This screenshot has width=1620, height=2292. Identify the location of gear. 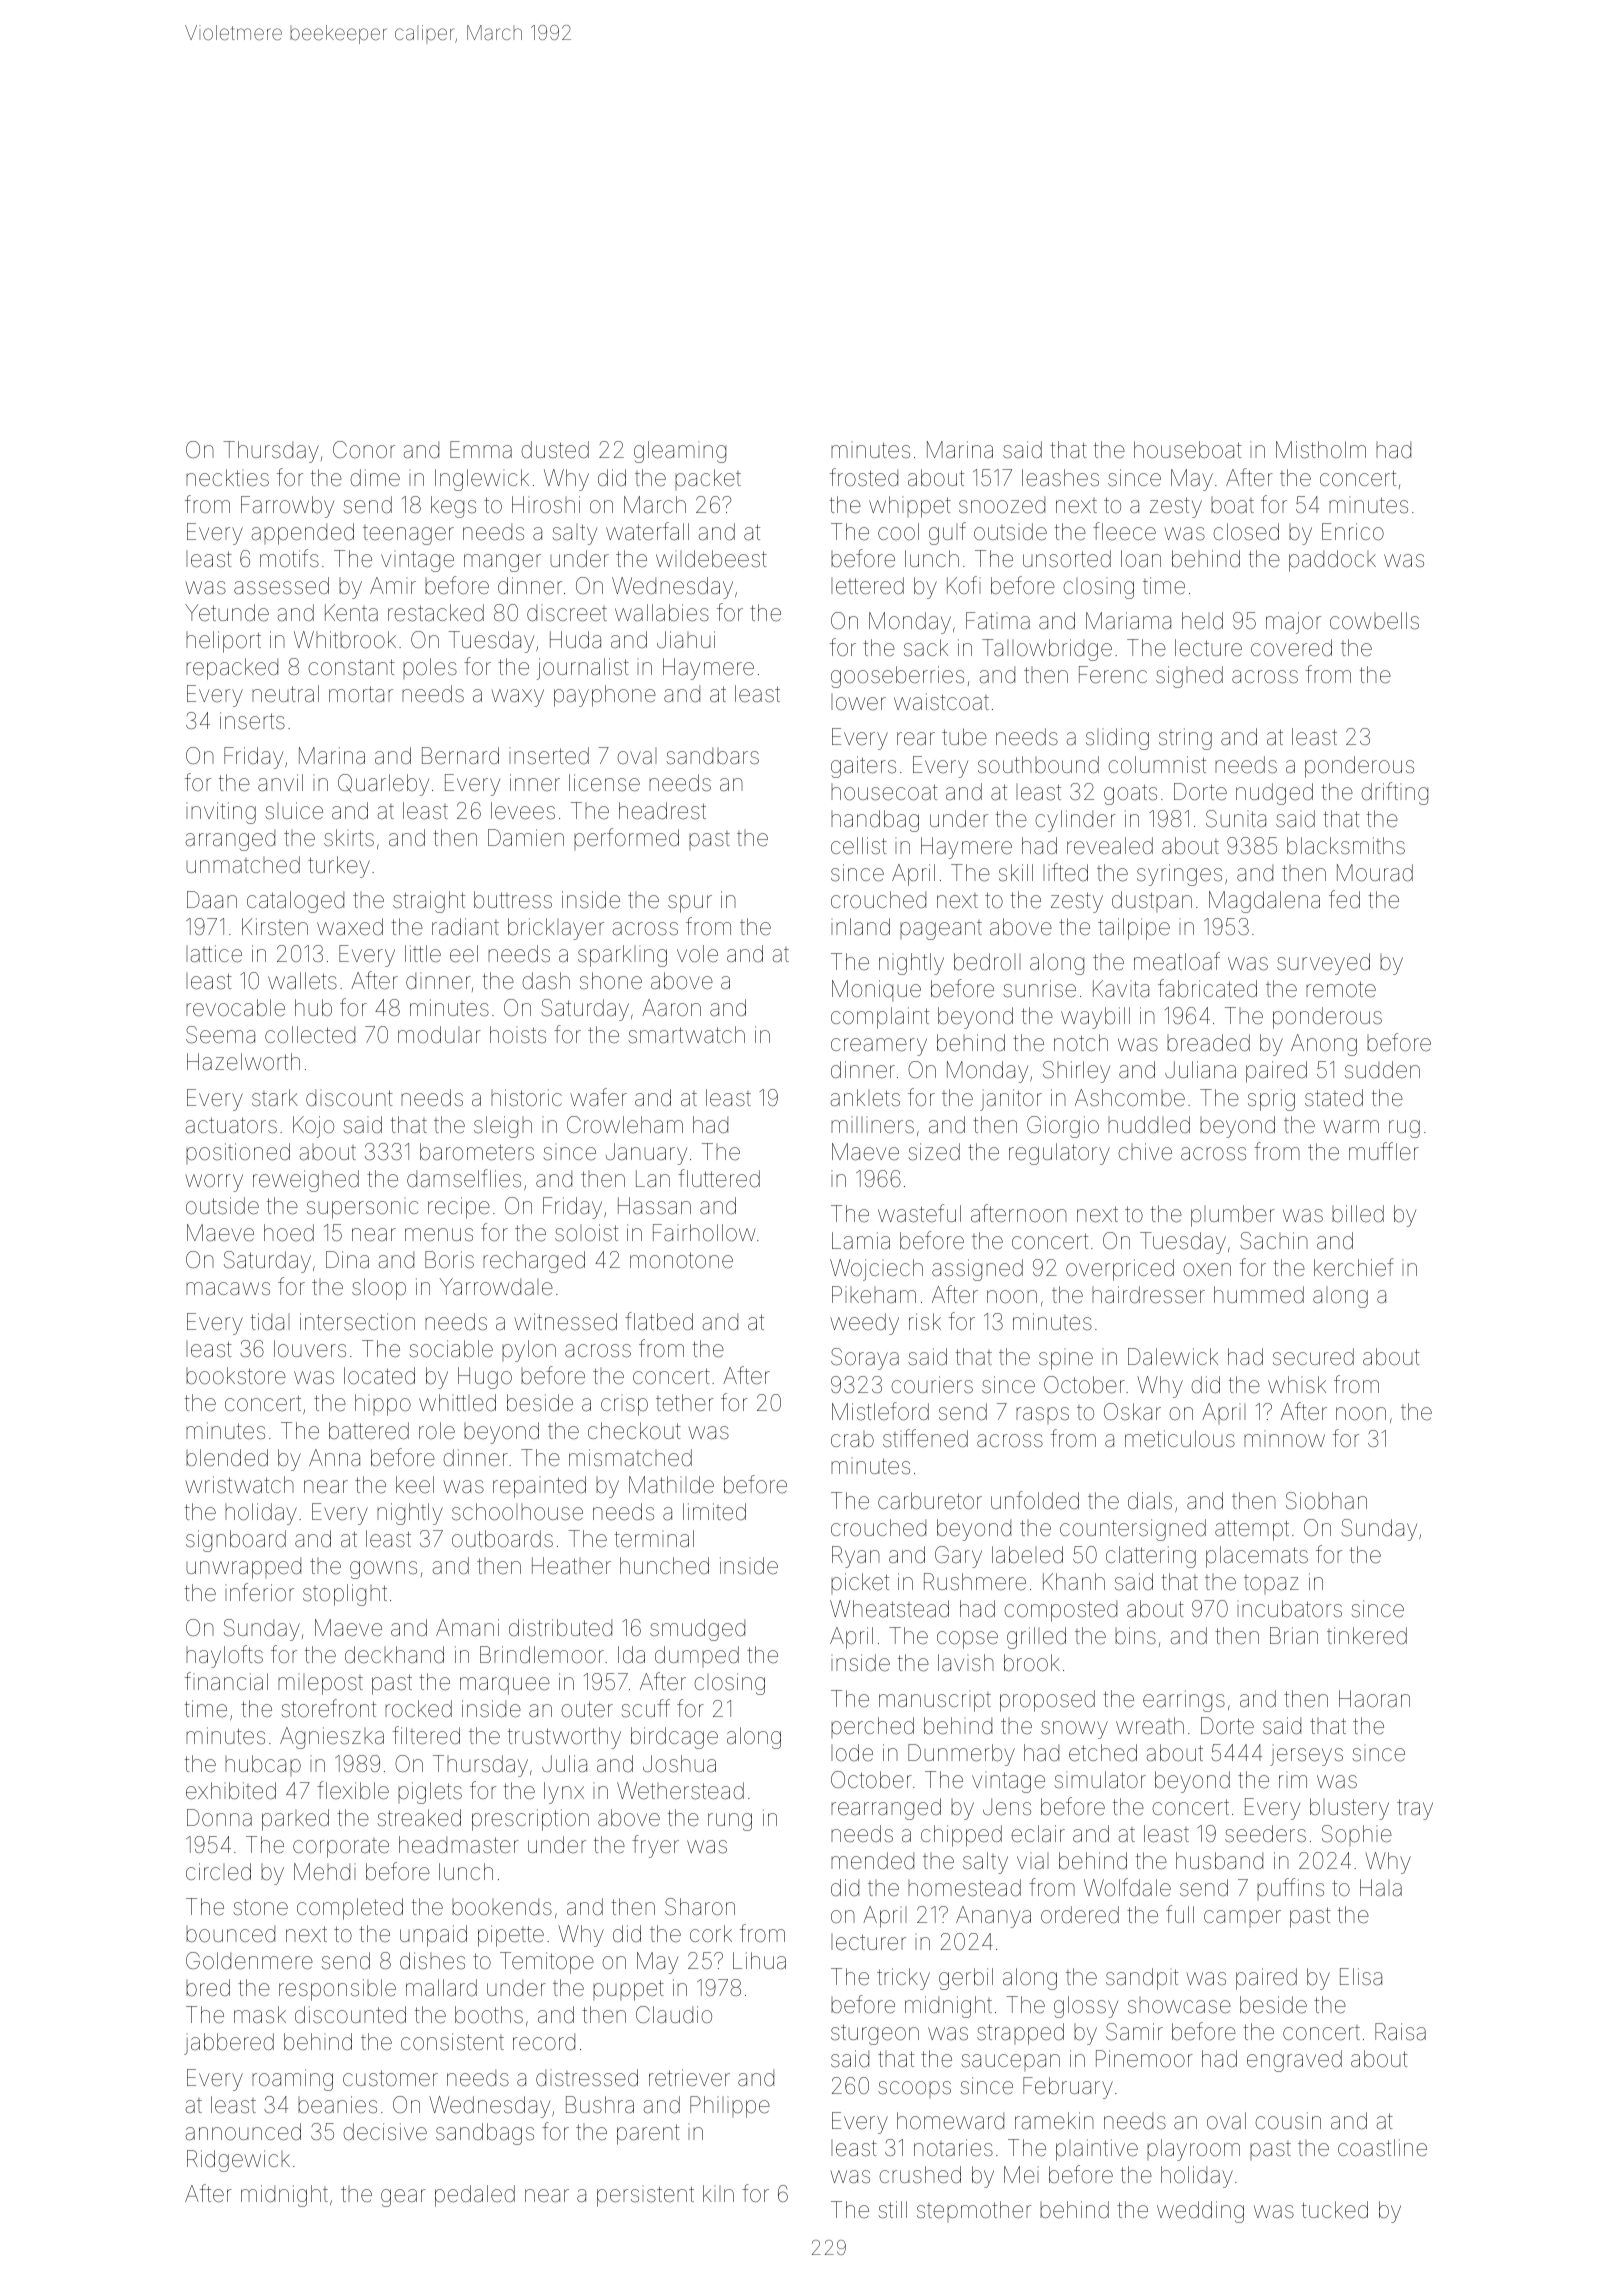
(403, 2198).
